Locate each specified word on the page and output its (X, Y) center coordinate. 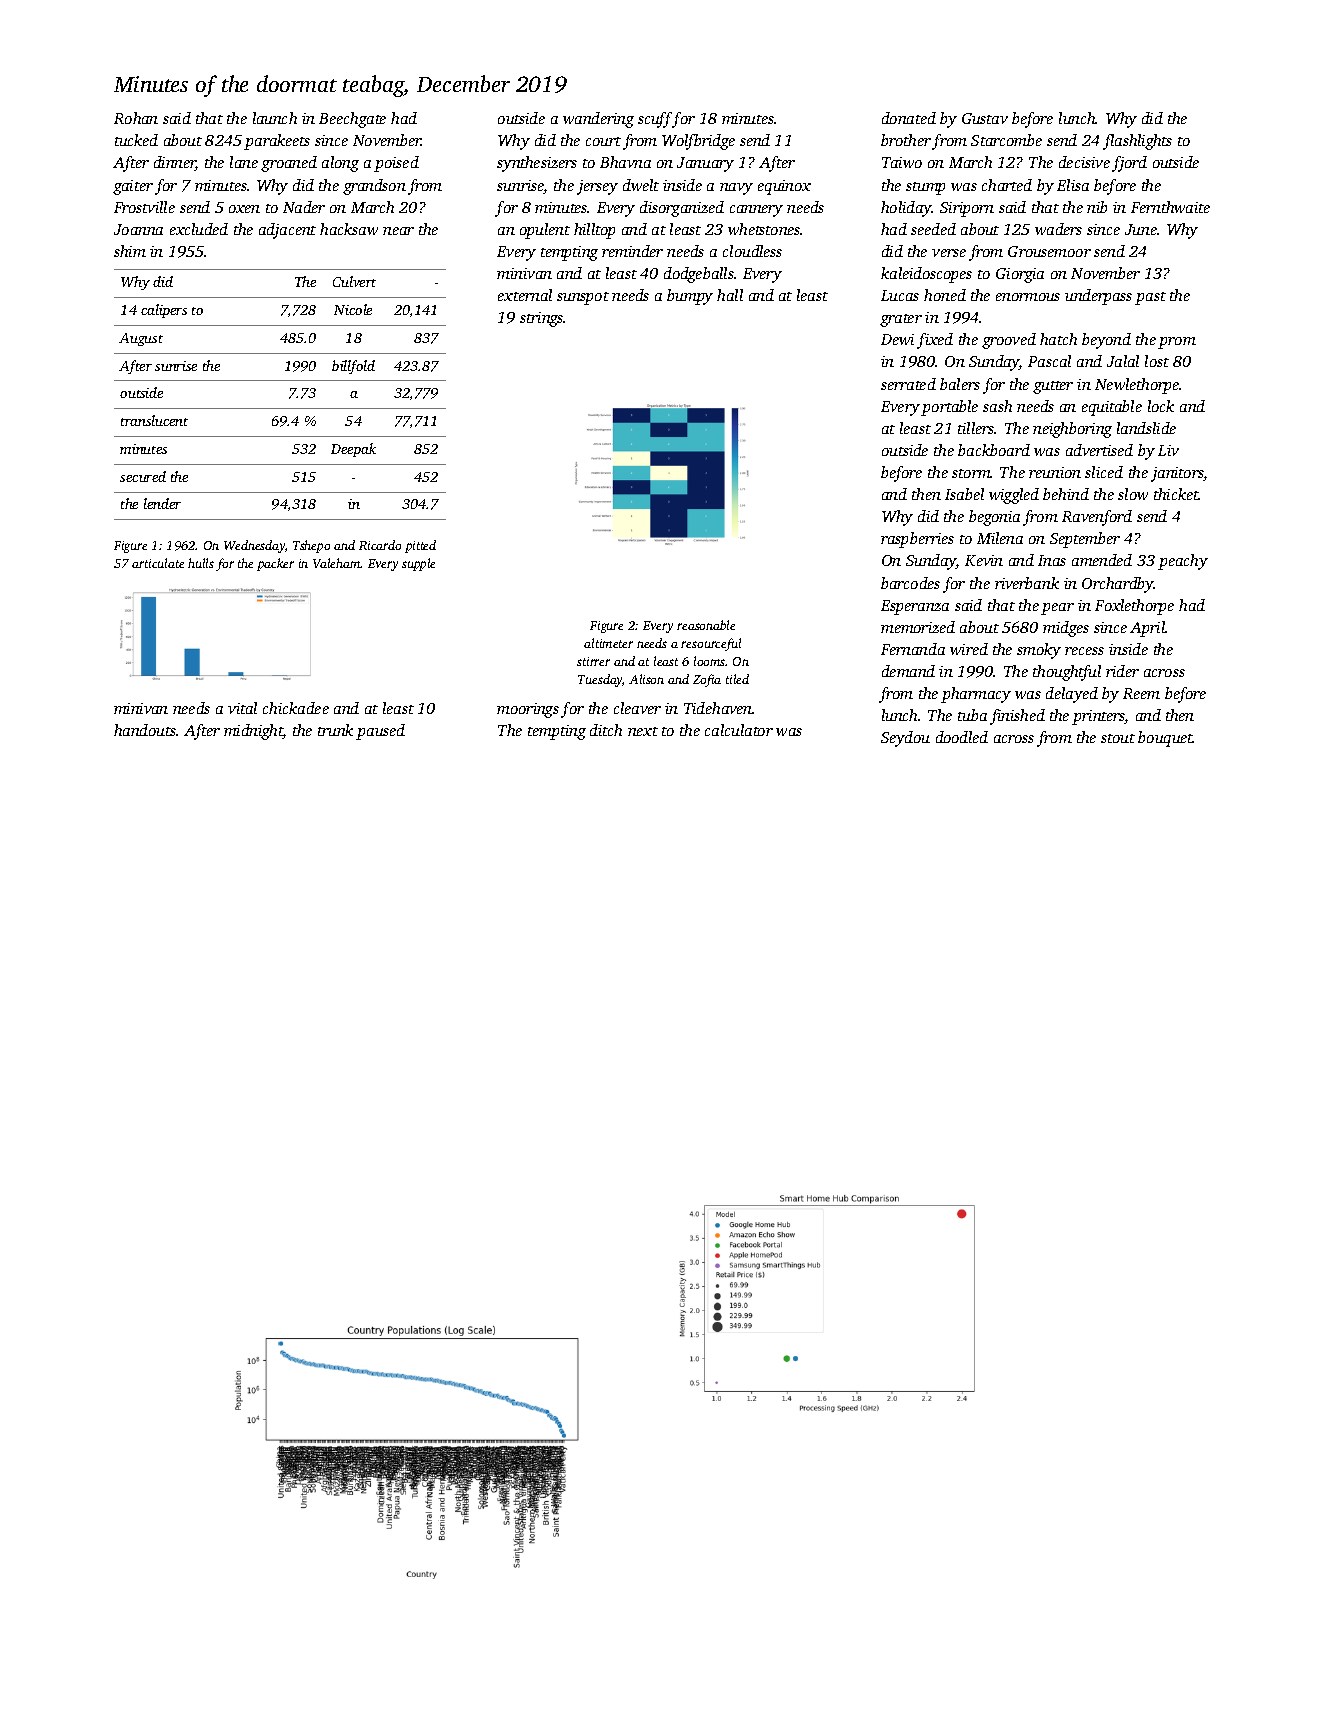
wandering (598, 120)
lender (162, 503)
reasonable (706, 625)
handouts (145, 730)
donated (909, 118)
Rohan (136, 118)
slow (1133, 494)
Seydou (905, 739)
